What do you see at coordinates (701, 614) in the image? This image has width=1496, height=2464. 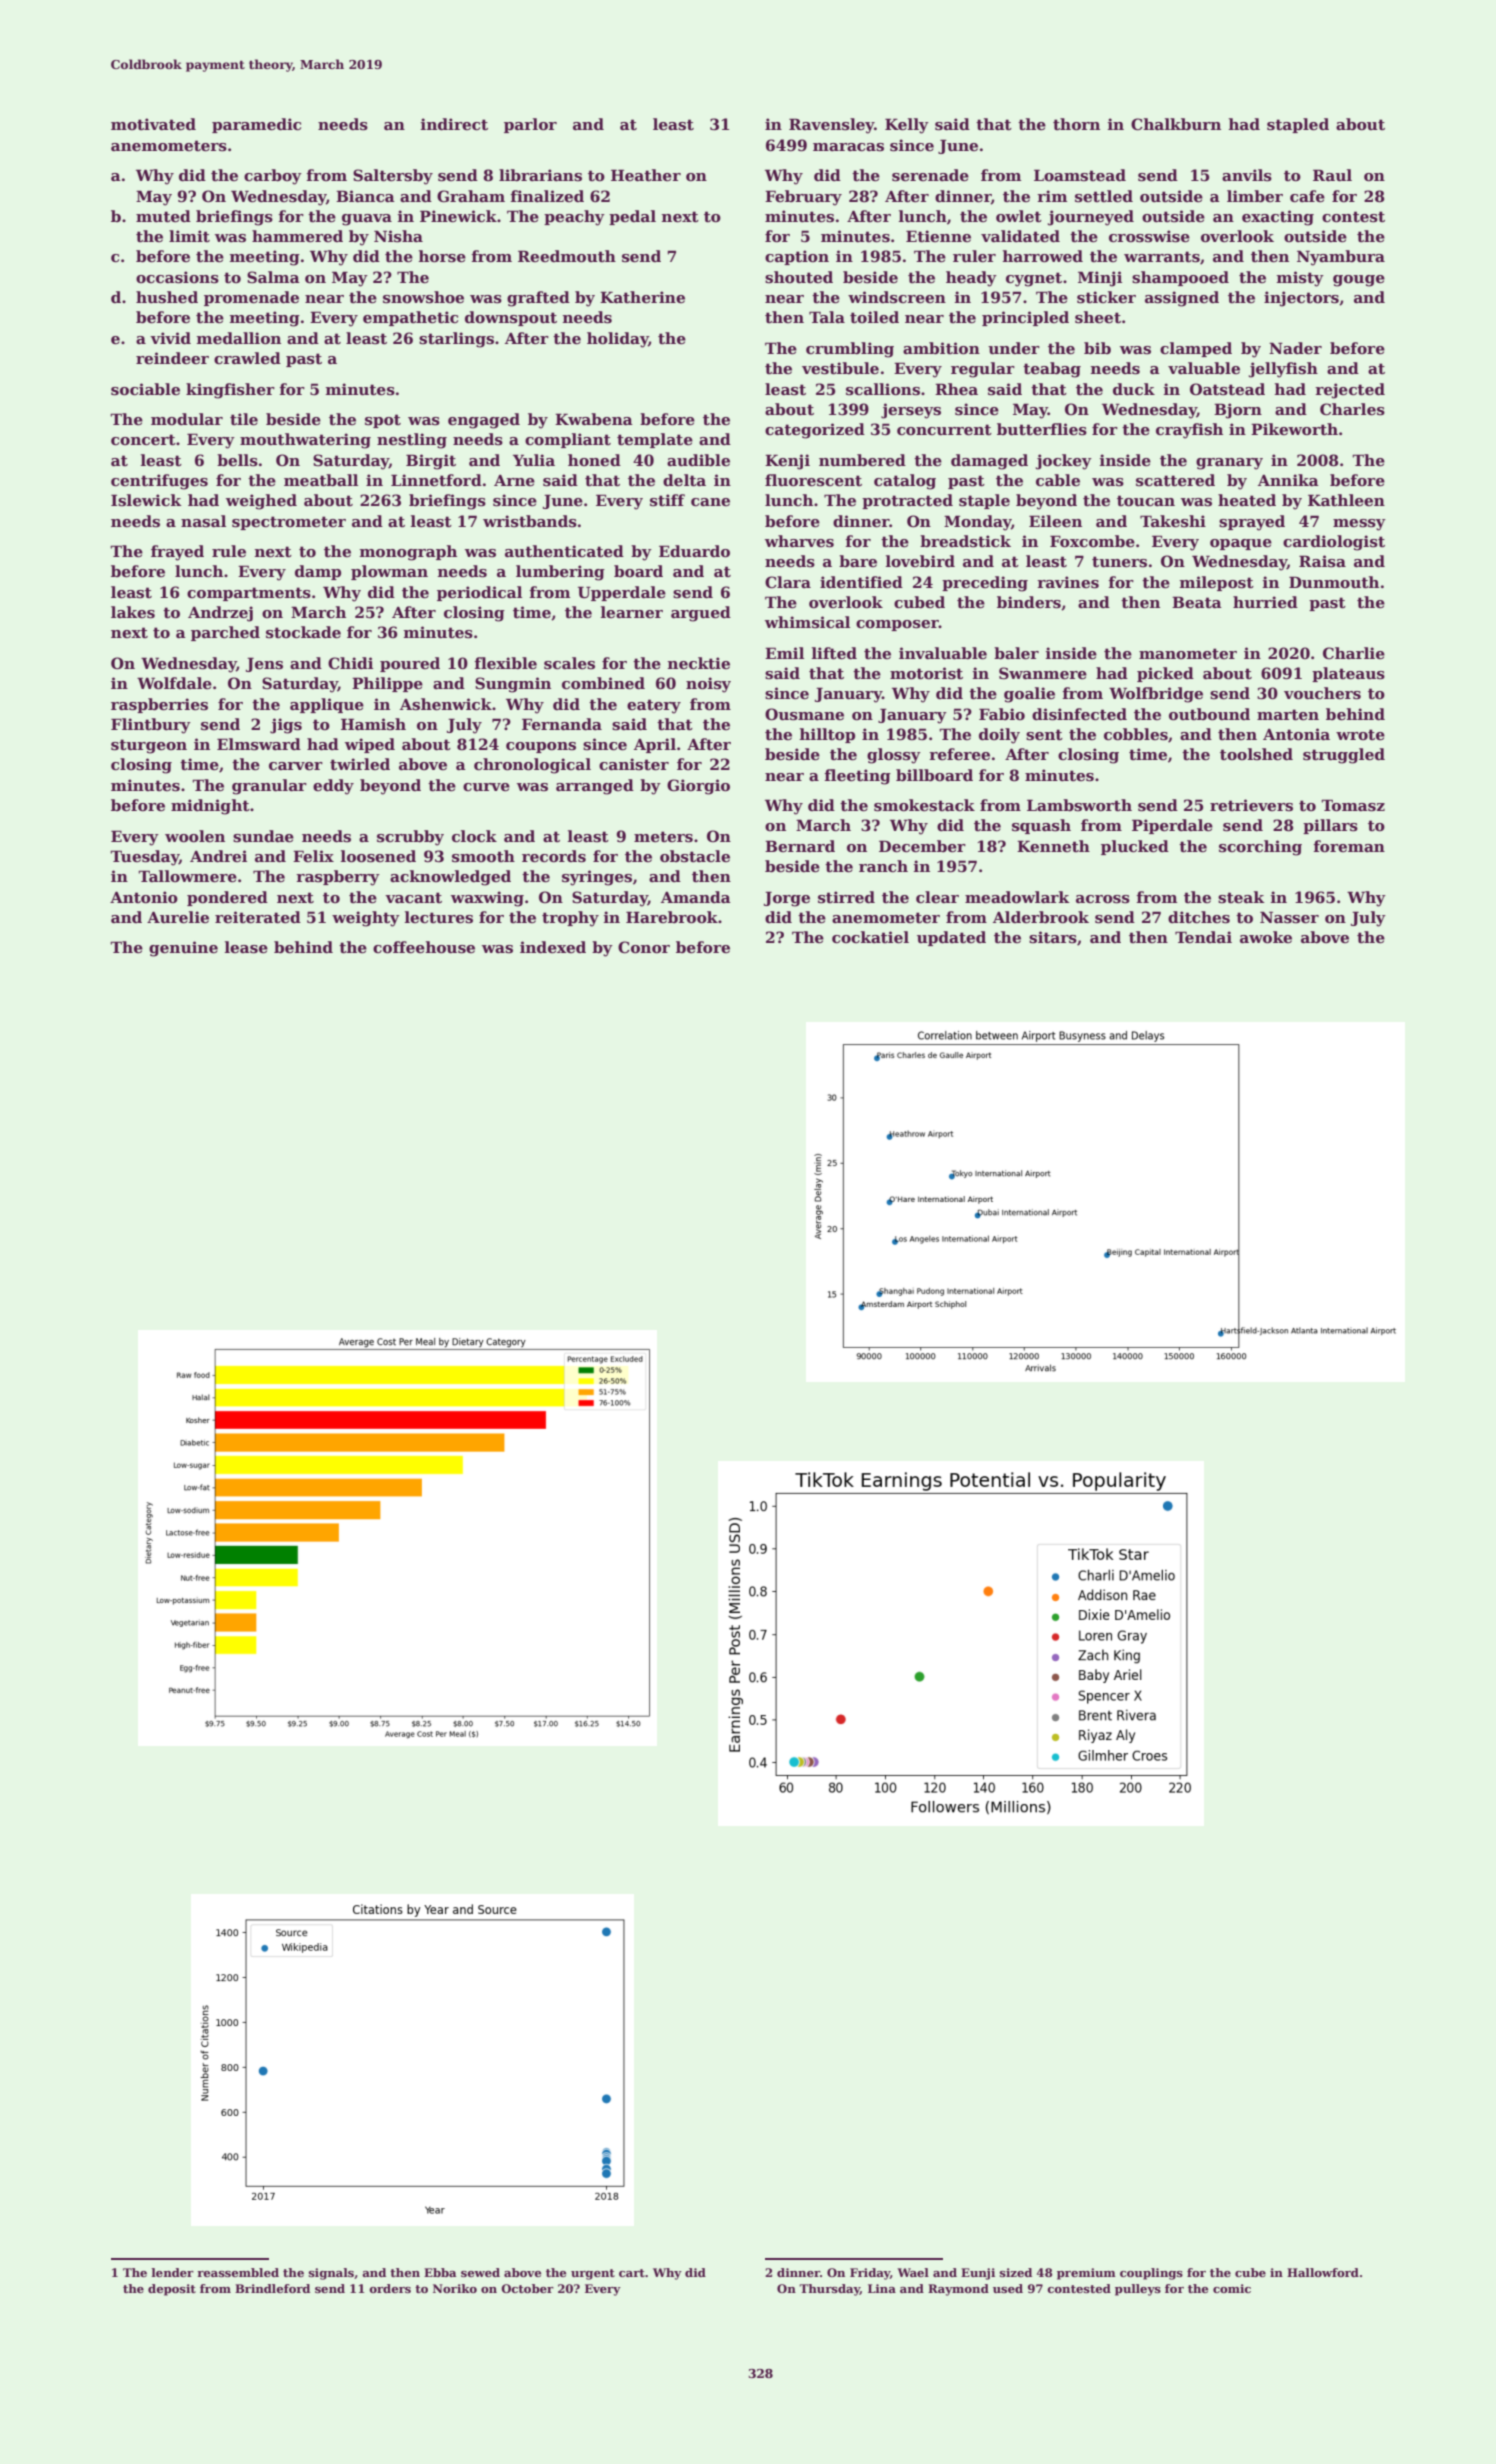 I see `argued` at bounding box center [701, 614].
